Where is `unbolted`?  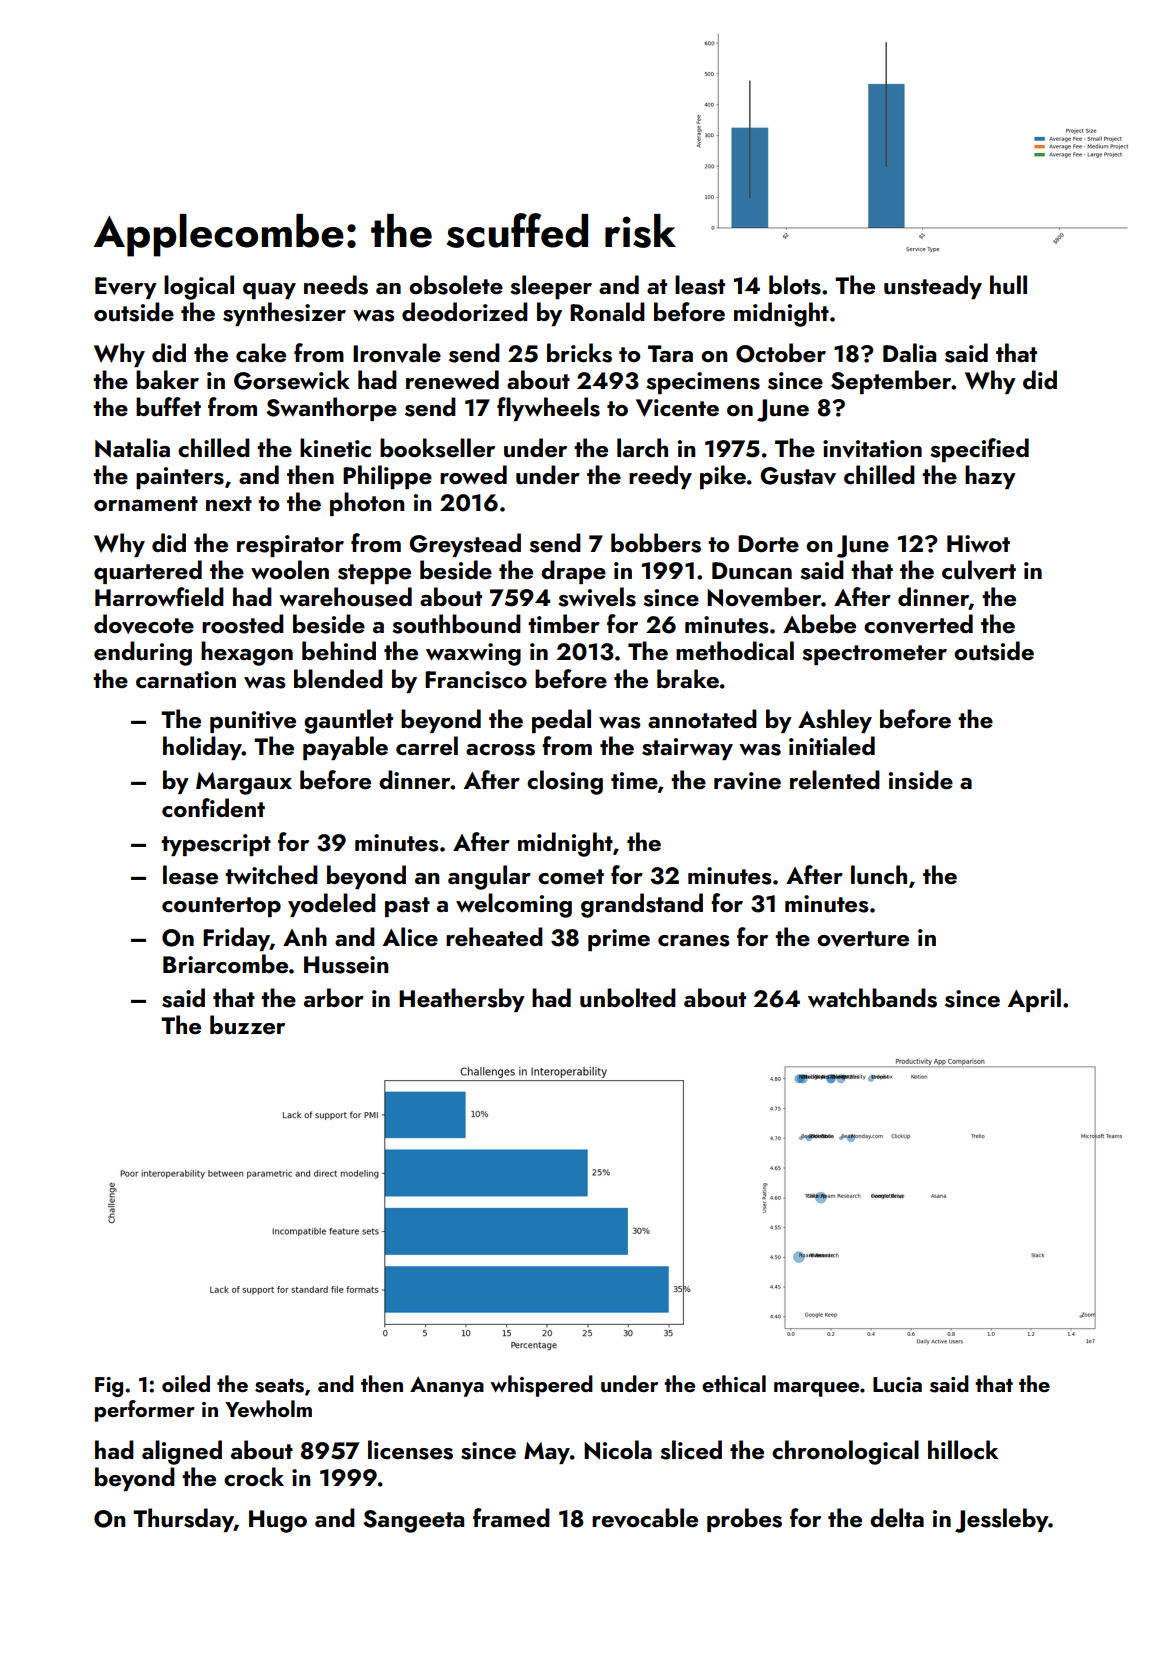
unbolted is located at coordinates (628, 998).
